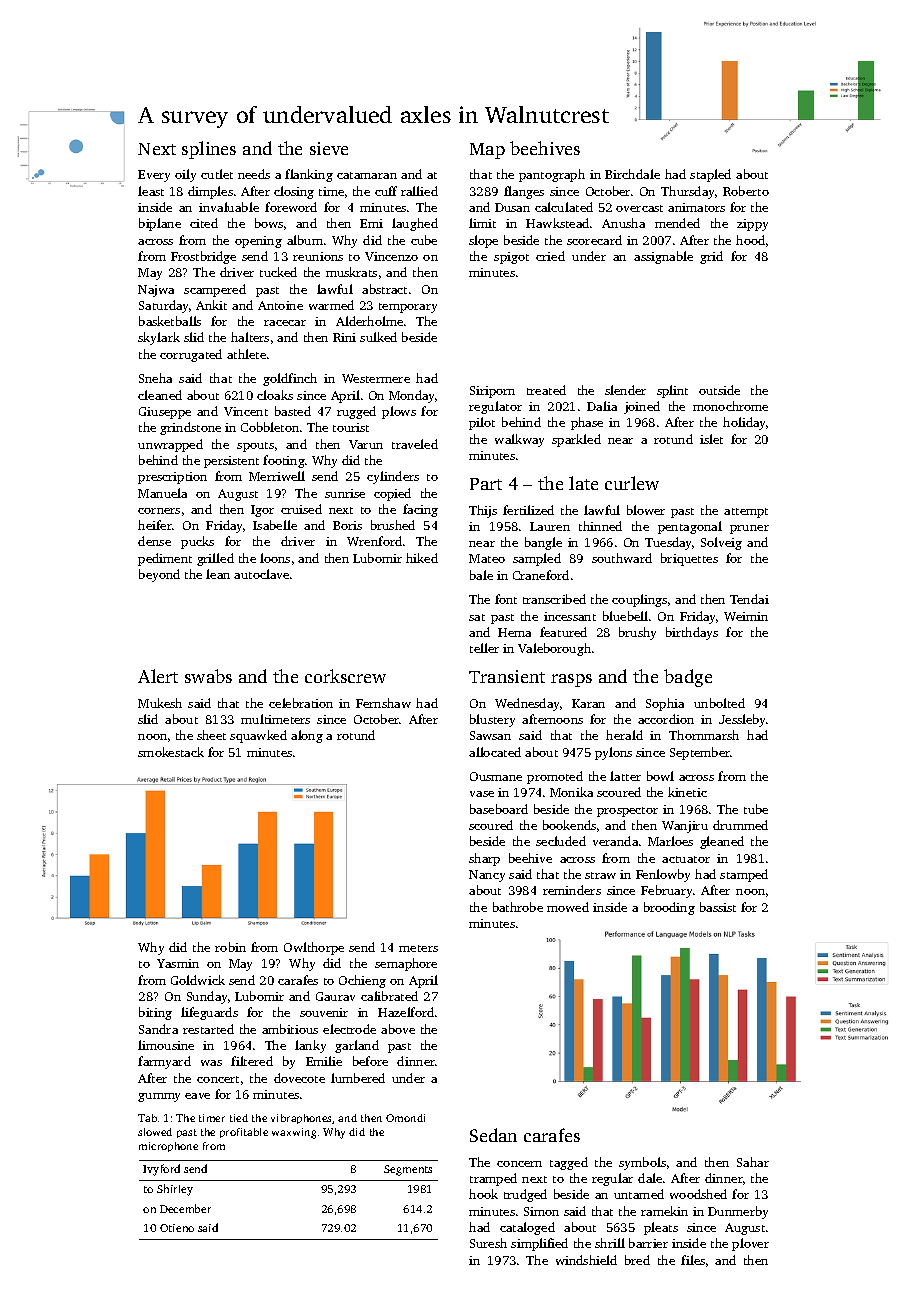 The width and height of the document is (908, 1316). Describe the element at coordinates (481, 575) in the document. I see `bale` at that location.
